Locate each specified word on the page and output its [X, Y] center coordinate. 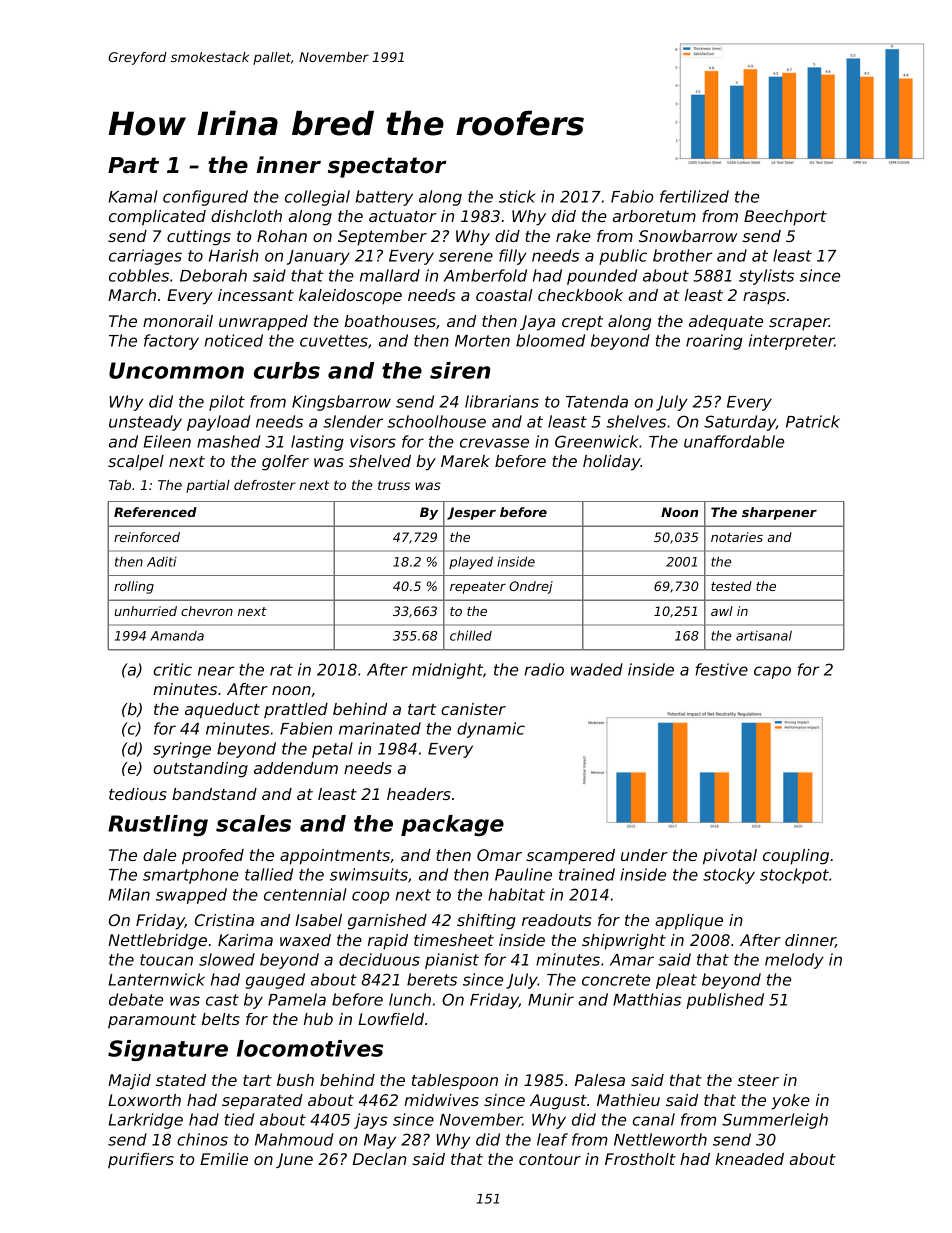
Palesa [600, 1080]
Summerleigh [775, 1121]
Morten [482, 341]
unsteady [145, 423]
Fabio [632, 196]
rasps [764, 298]
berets [432, 979]
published [725, 1001]
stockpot [794, 876]
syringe [182, 750]
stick [517, 196]
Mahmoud [294, 1139]
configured [205, 198]
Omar [499, 855]
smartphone [191, 876]
